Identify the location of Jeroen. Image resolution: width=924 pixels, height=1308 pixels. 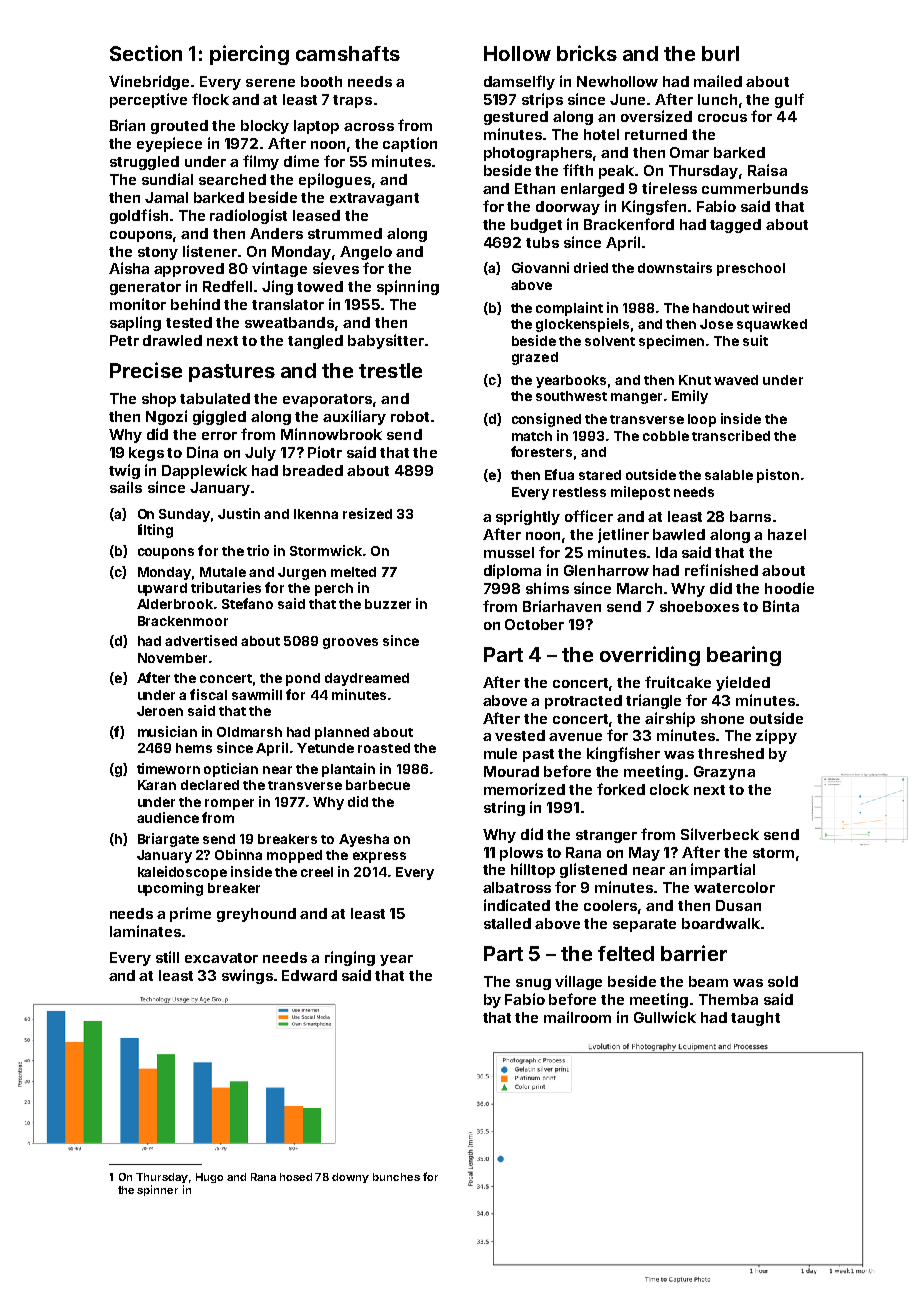
(160, 711).
